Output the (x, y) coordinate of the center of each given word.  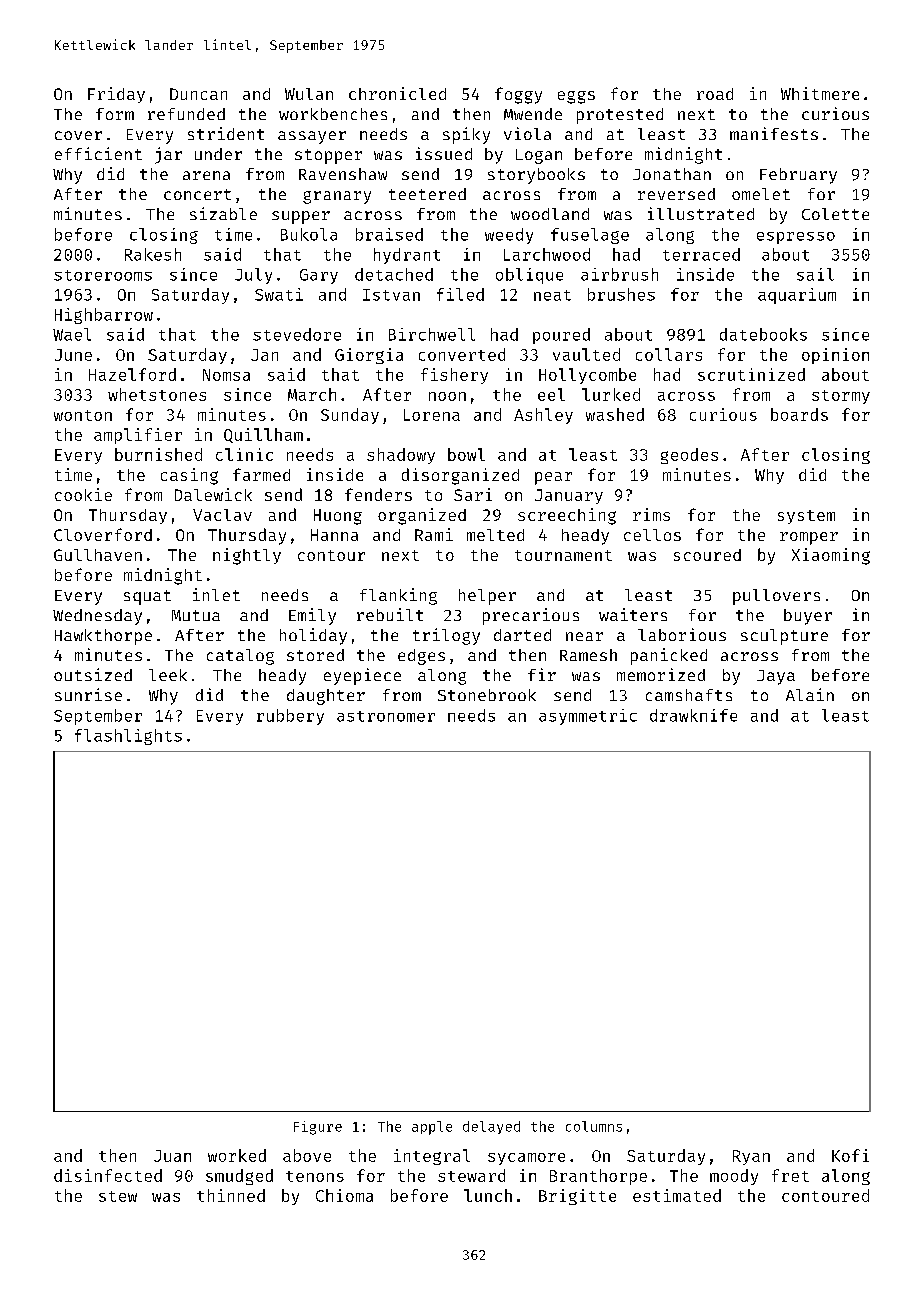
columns (594, 1126)
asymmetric (588, 717)
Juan (172, 1156)
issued (444, 153)
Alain (810, 694)
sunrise (88, 694)
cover (78, 135)
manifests (774, 133)
